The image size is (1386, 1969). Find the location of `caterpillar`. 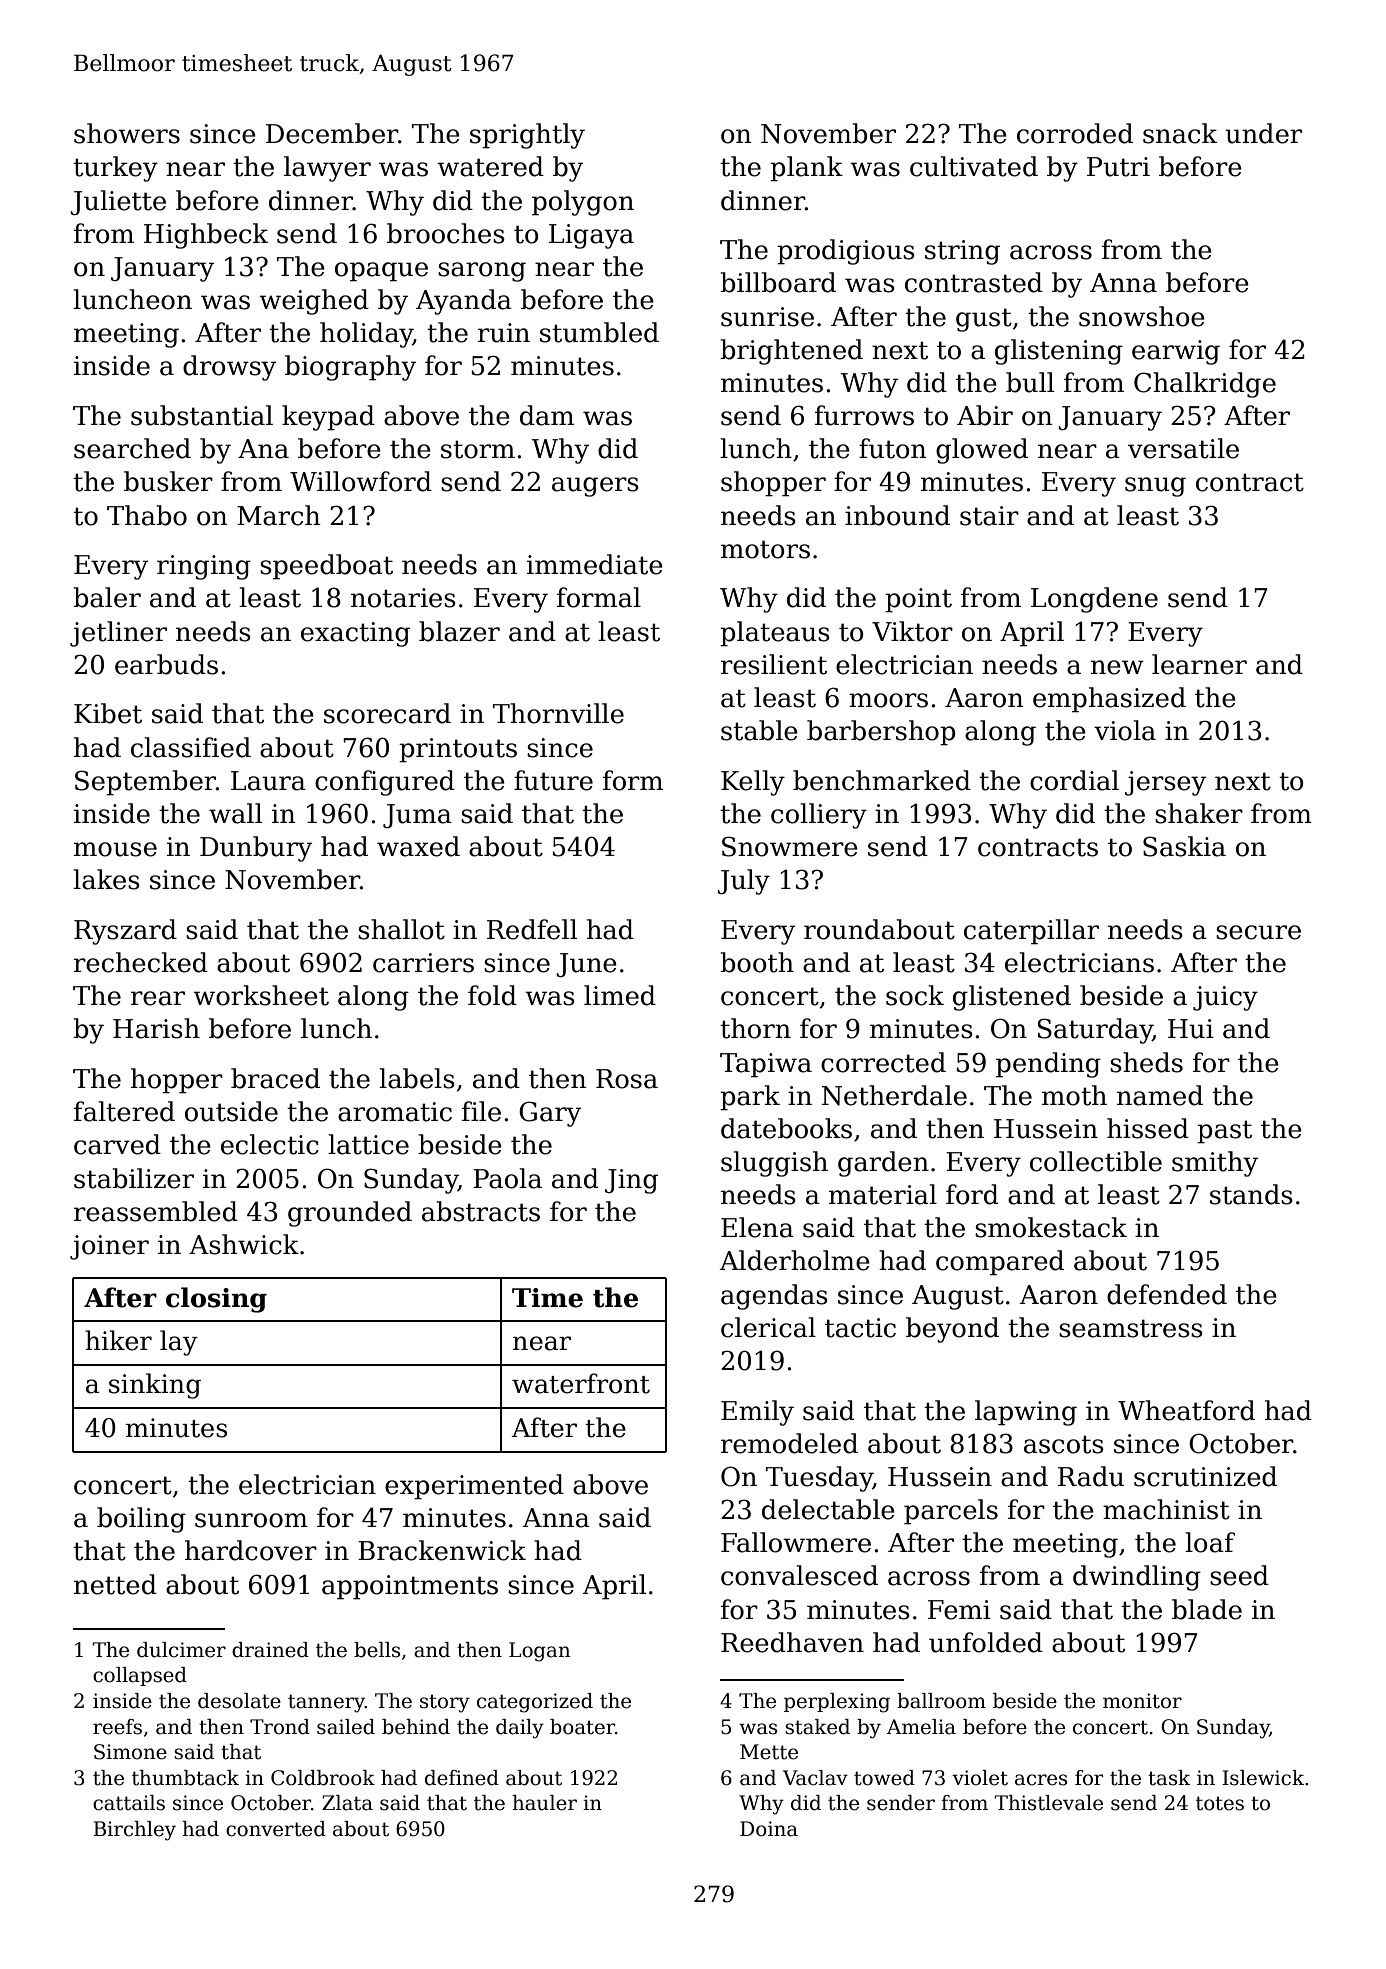

caterpillar is located at coordinates (1031, 932).
